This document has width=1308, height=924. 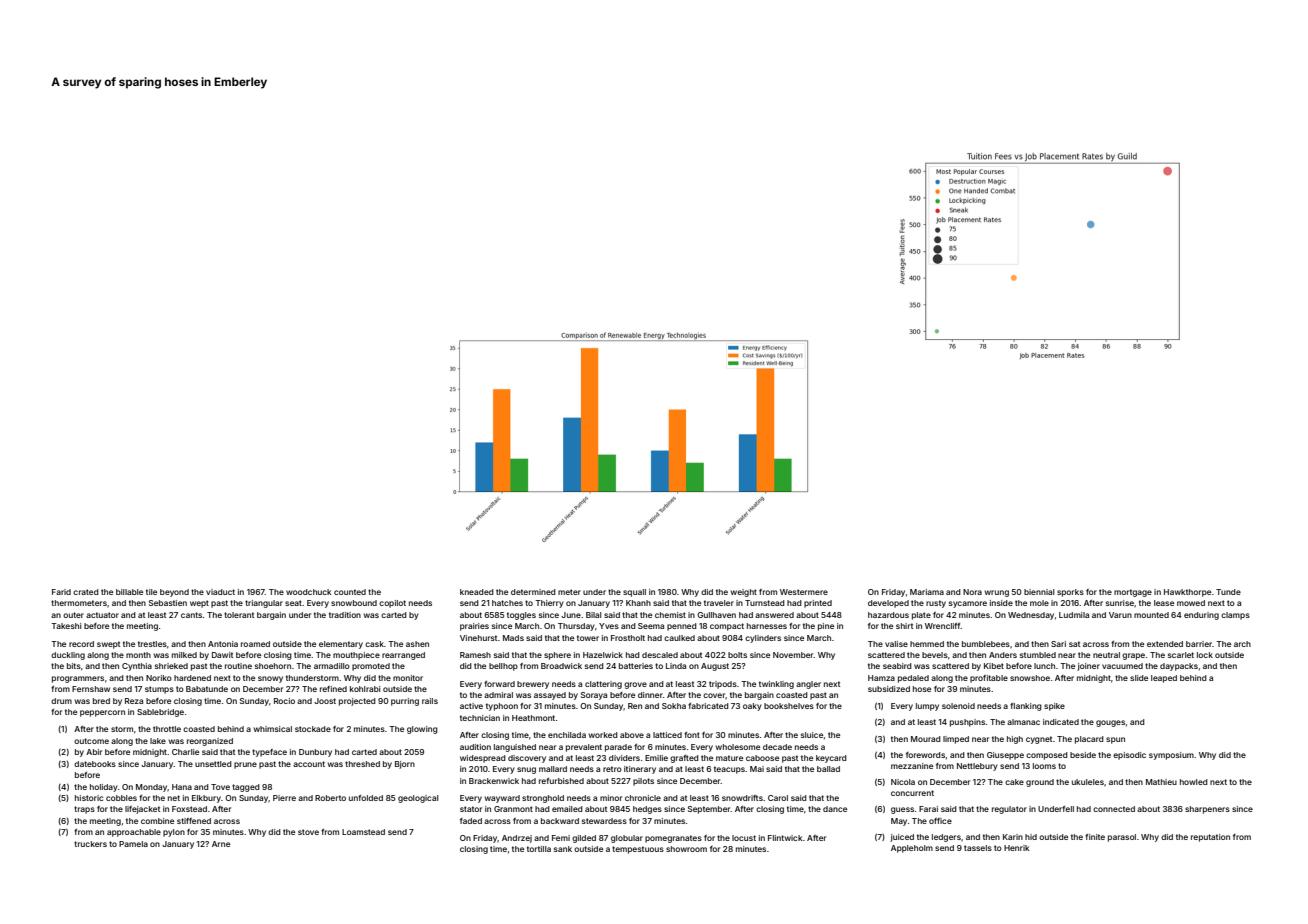 I want to click on Westermere, so click(x=804, y=592).
